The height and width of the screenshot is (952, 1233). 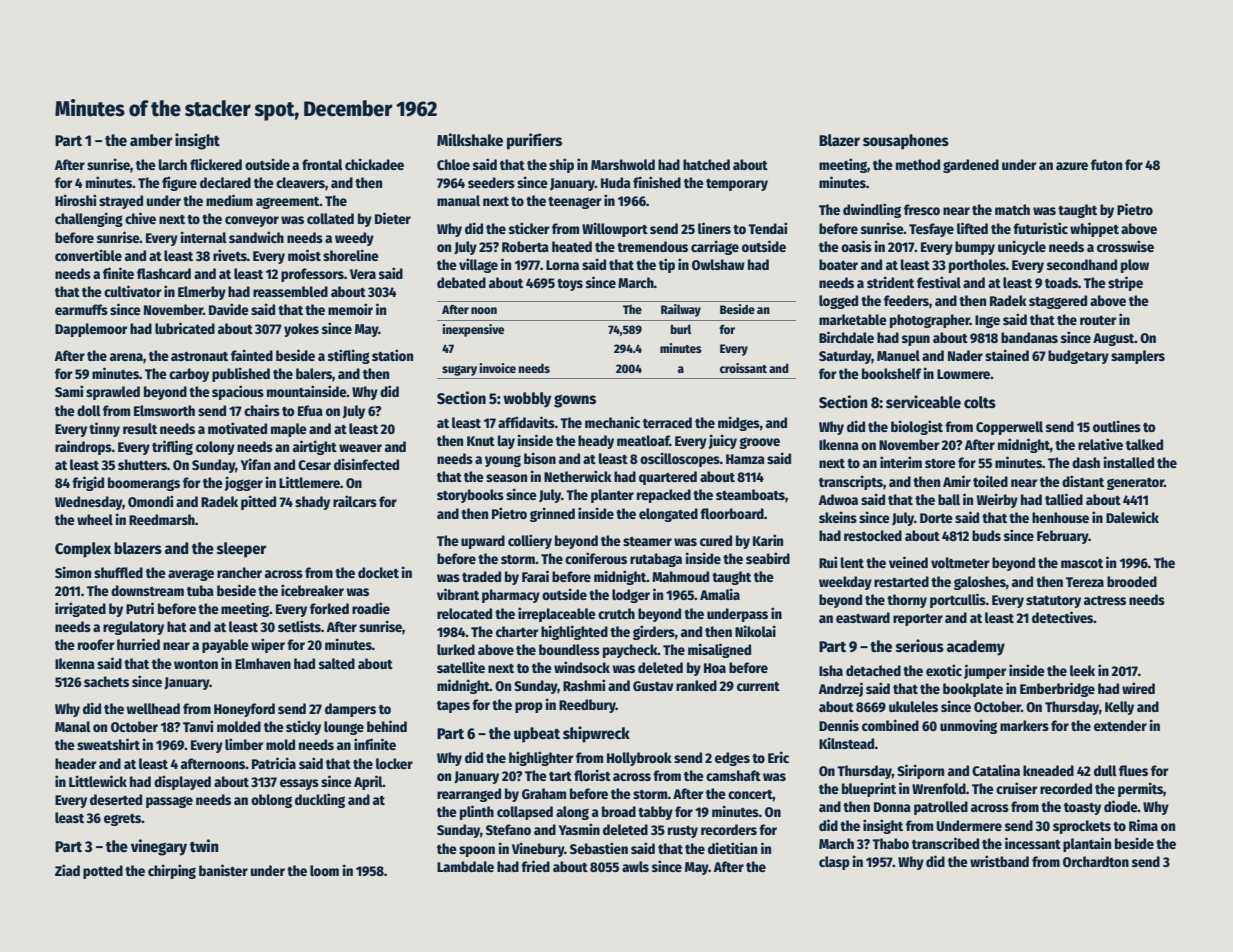 I want to click on amber, so click(x=151, y=140).
